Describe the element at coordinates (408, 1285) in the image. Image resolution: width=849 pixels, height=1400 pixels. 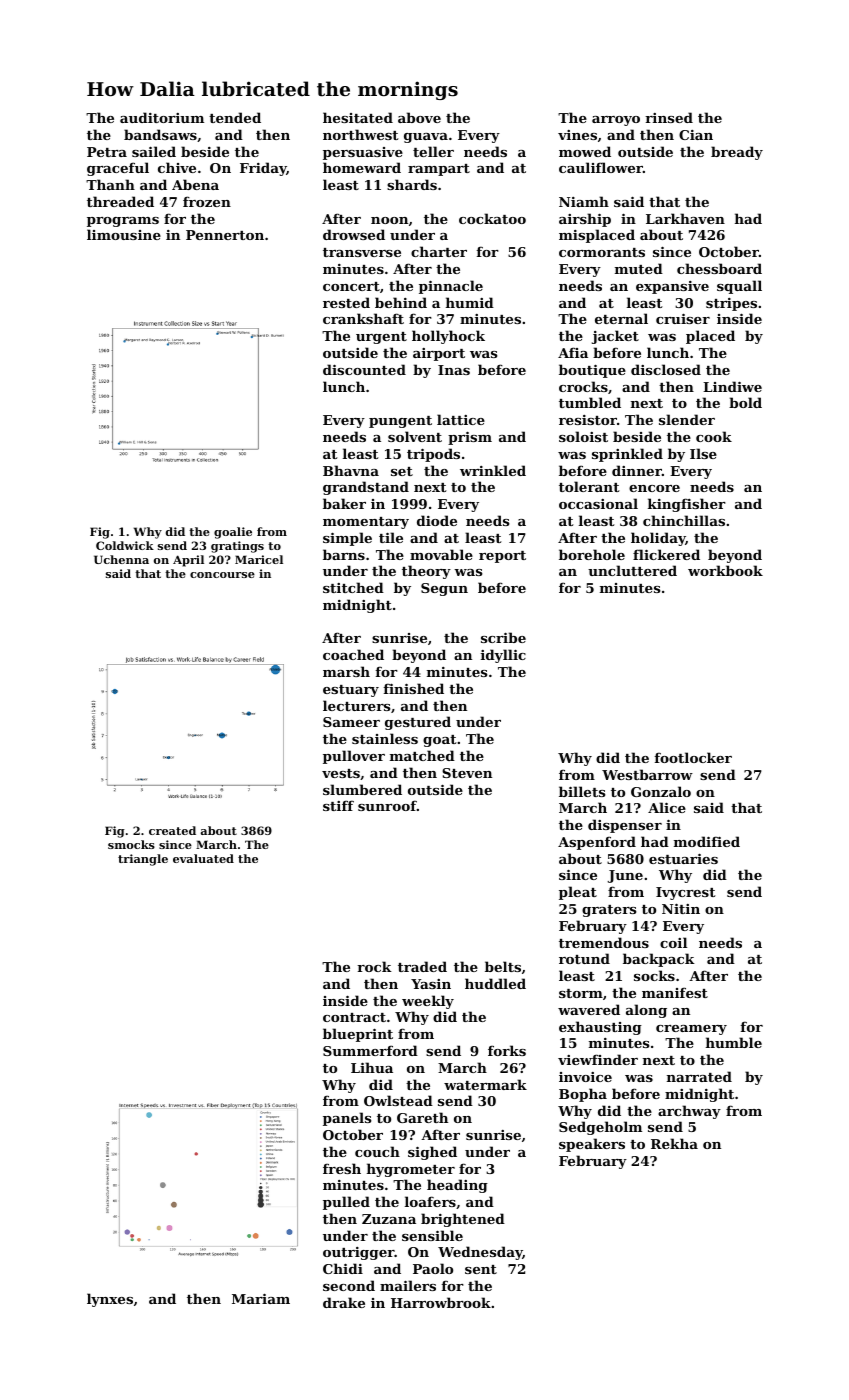
I see `mailers` at that location.
